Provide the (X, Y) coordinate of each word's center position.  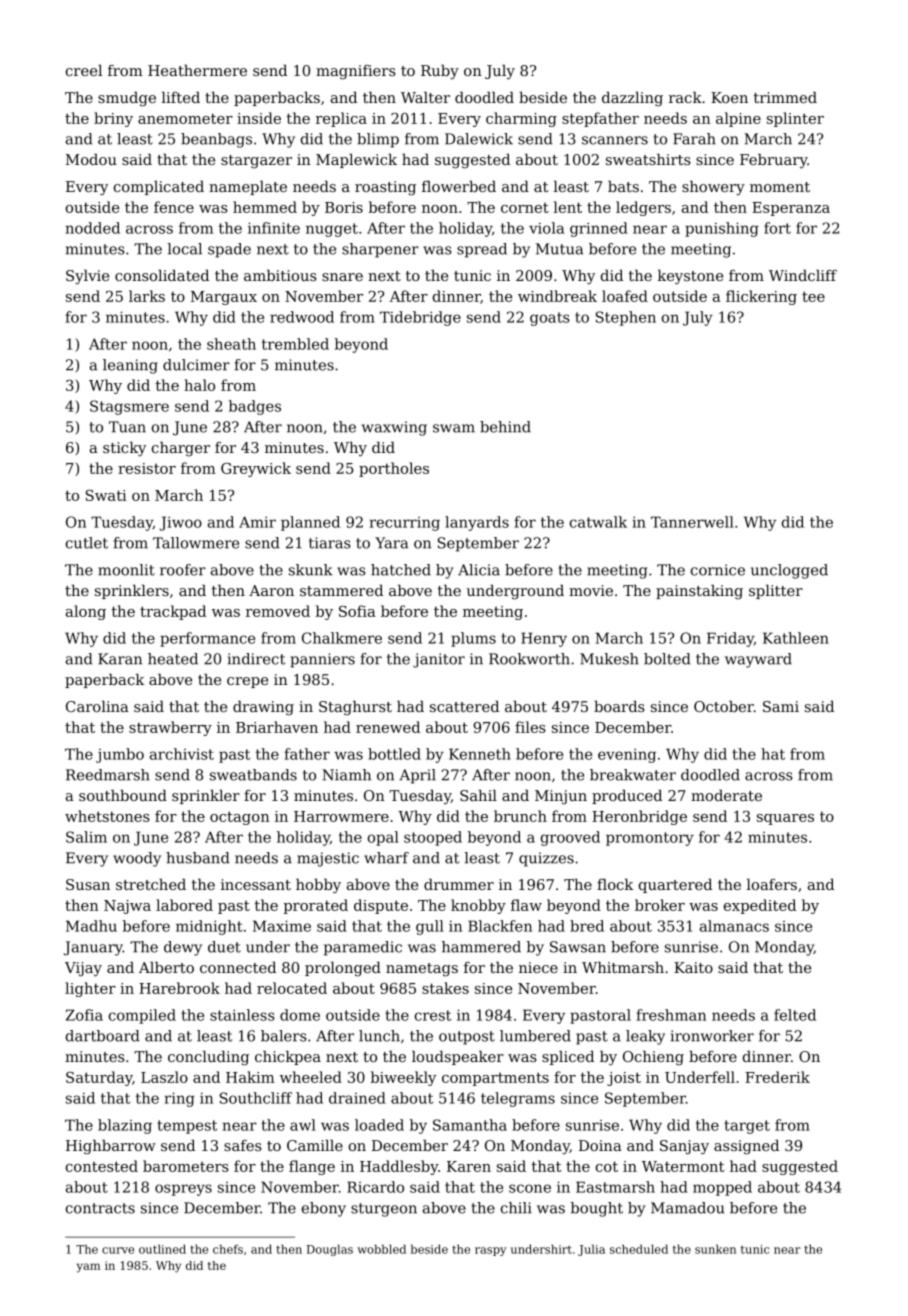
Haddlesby (399, 1167)
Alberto (166, 967)
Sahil (478, 795)
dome (300, 1015)
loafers (772, 884)
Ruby (440, 72)
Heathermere (197, 70)
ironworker (712, 1036)
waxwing (394, 428)
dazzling (632, 99)
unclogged (789, 571)
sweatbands (253, 775)
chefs (228, 1249)
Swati (106, 495)
